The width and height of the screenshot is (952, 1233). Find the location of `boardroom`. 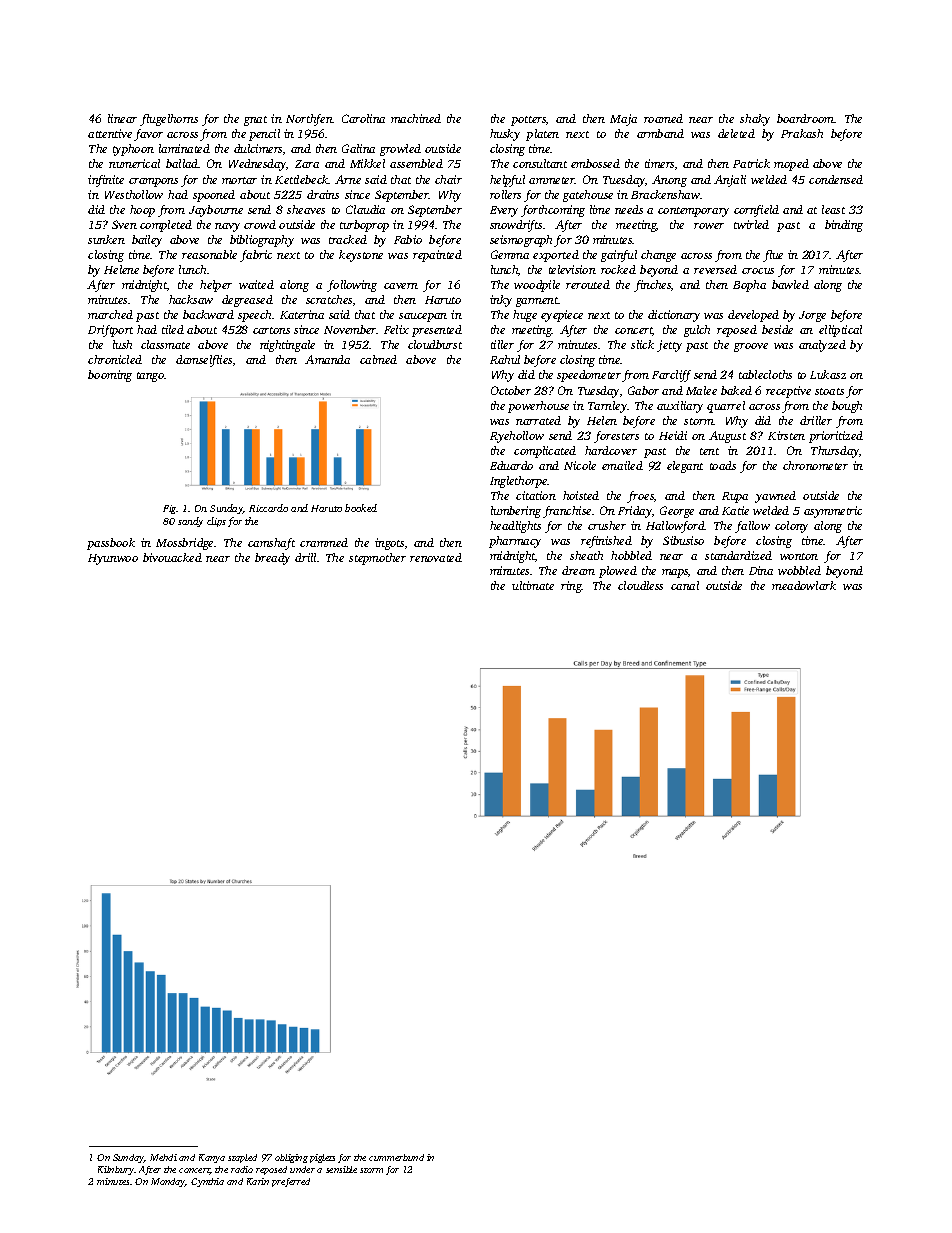

boardroom is located at coordinates (805, 118).
